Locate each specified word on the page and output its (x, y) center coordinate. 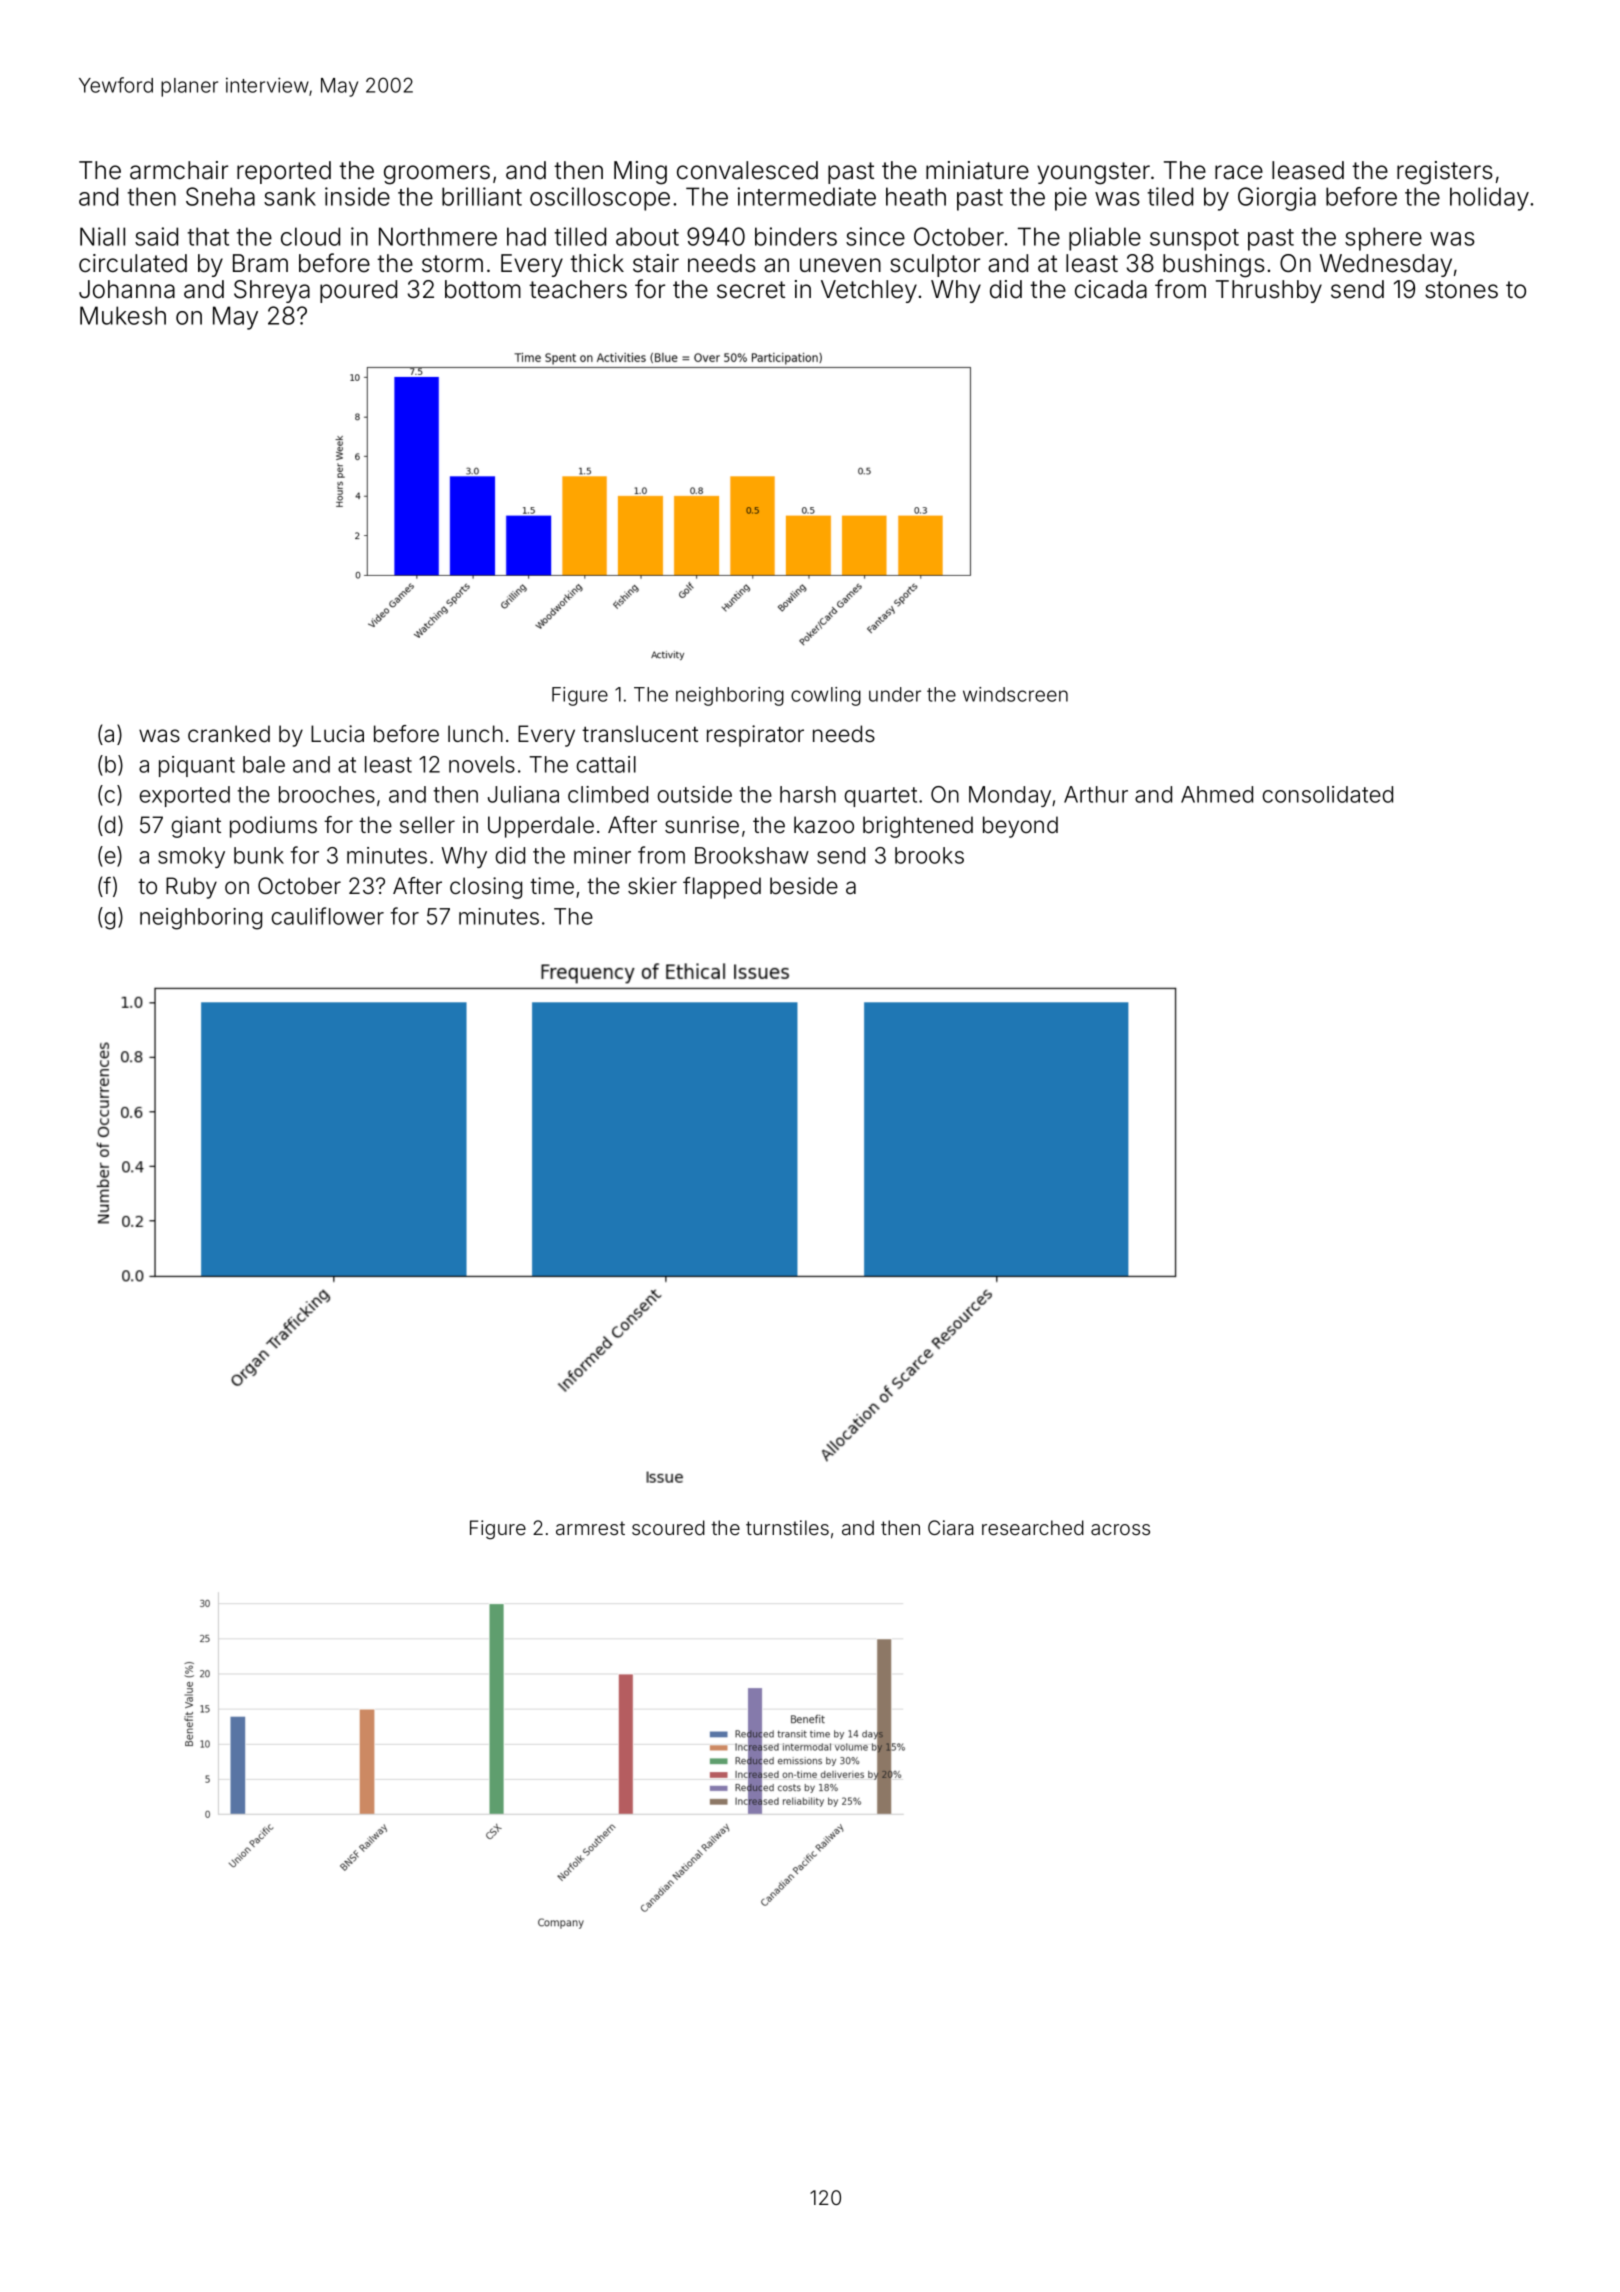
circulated (133, 263)
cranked (229, 734)
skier (652, 886)
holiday (1489, 199)
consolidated (1327, 794)
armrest (590, 1528)
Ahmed (1217, 794)
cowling (826, 696)
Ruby (191, 888)
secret (751, 290)
